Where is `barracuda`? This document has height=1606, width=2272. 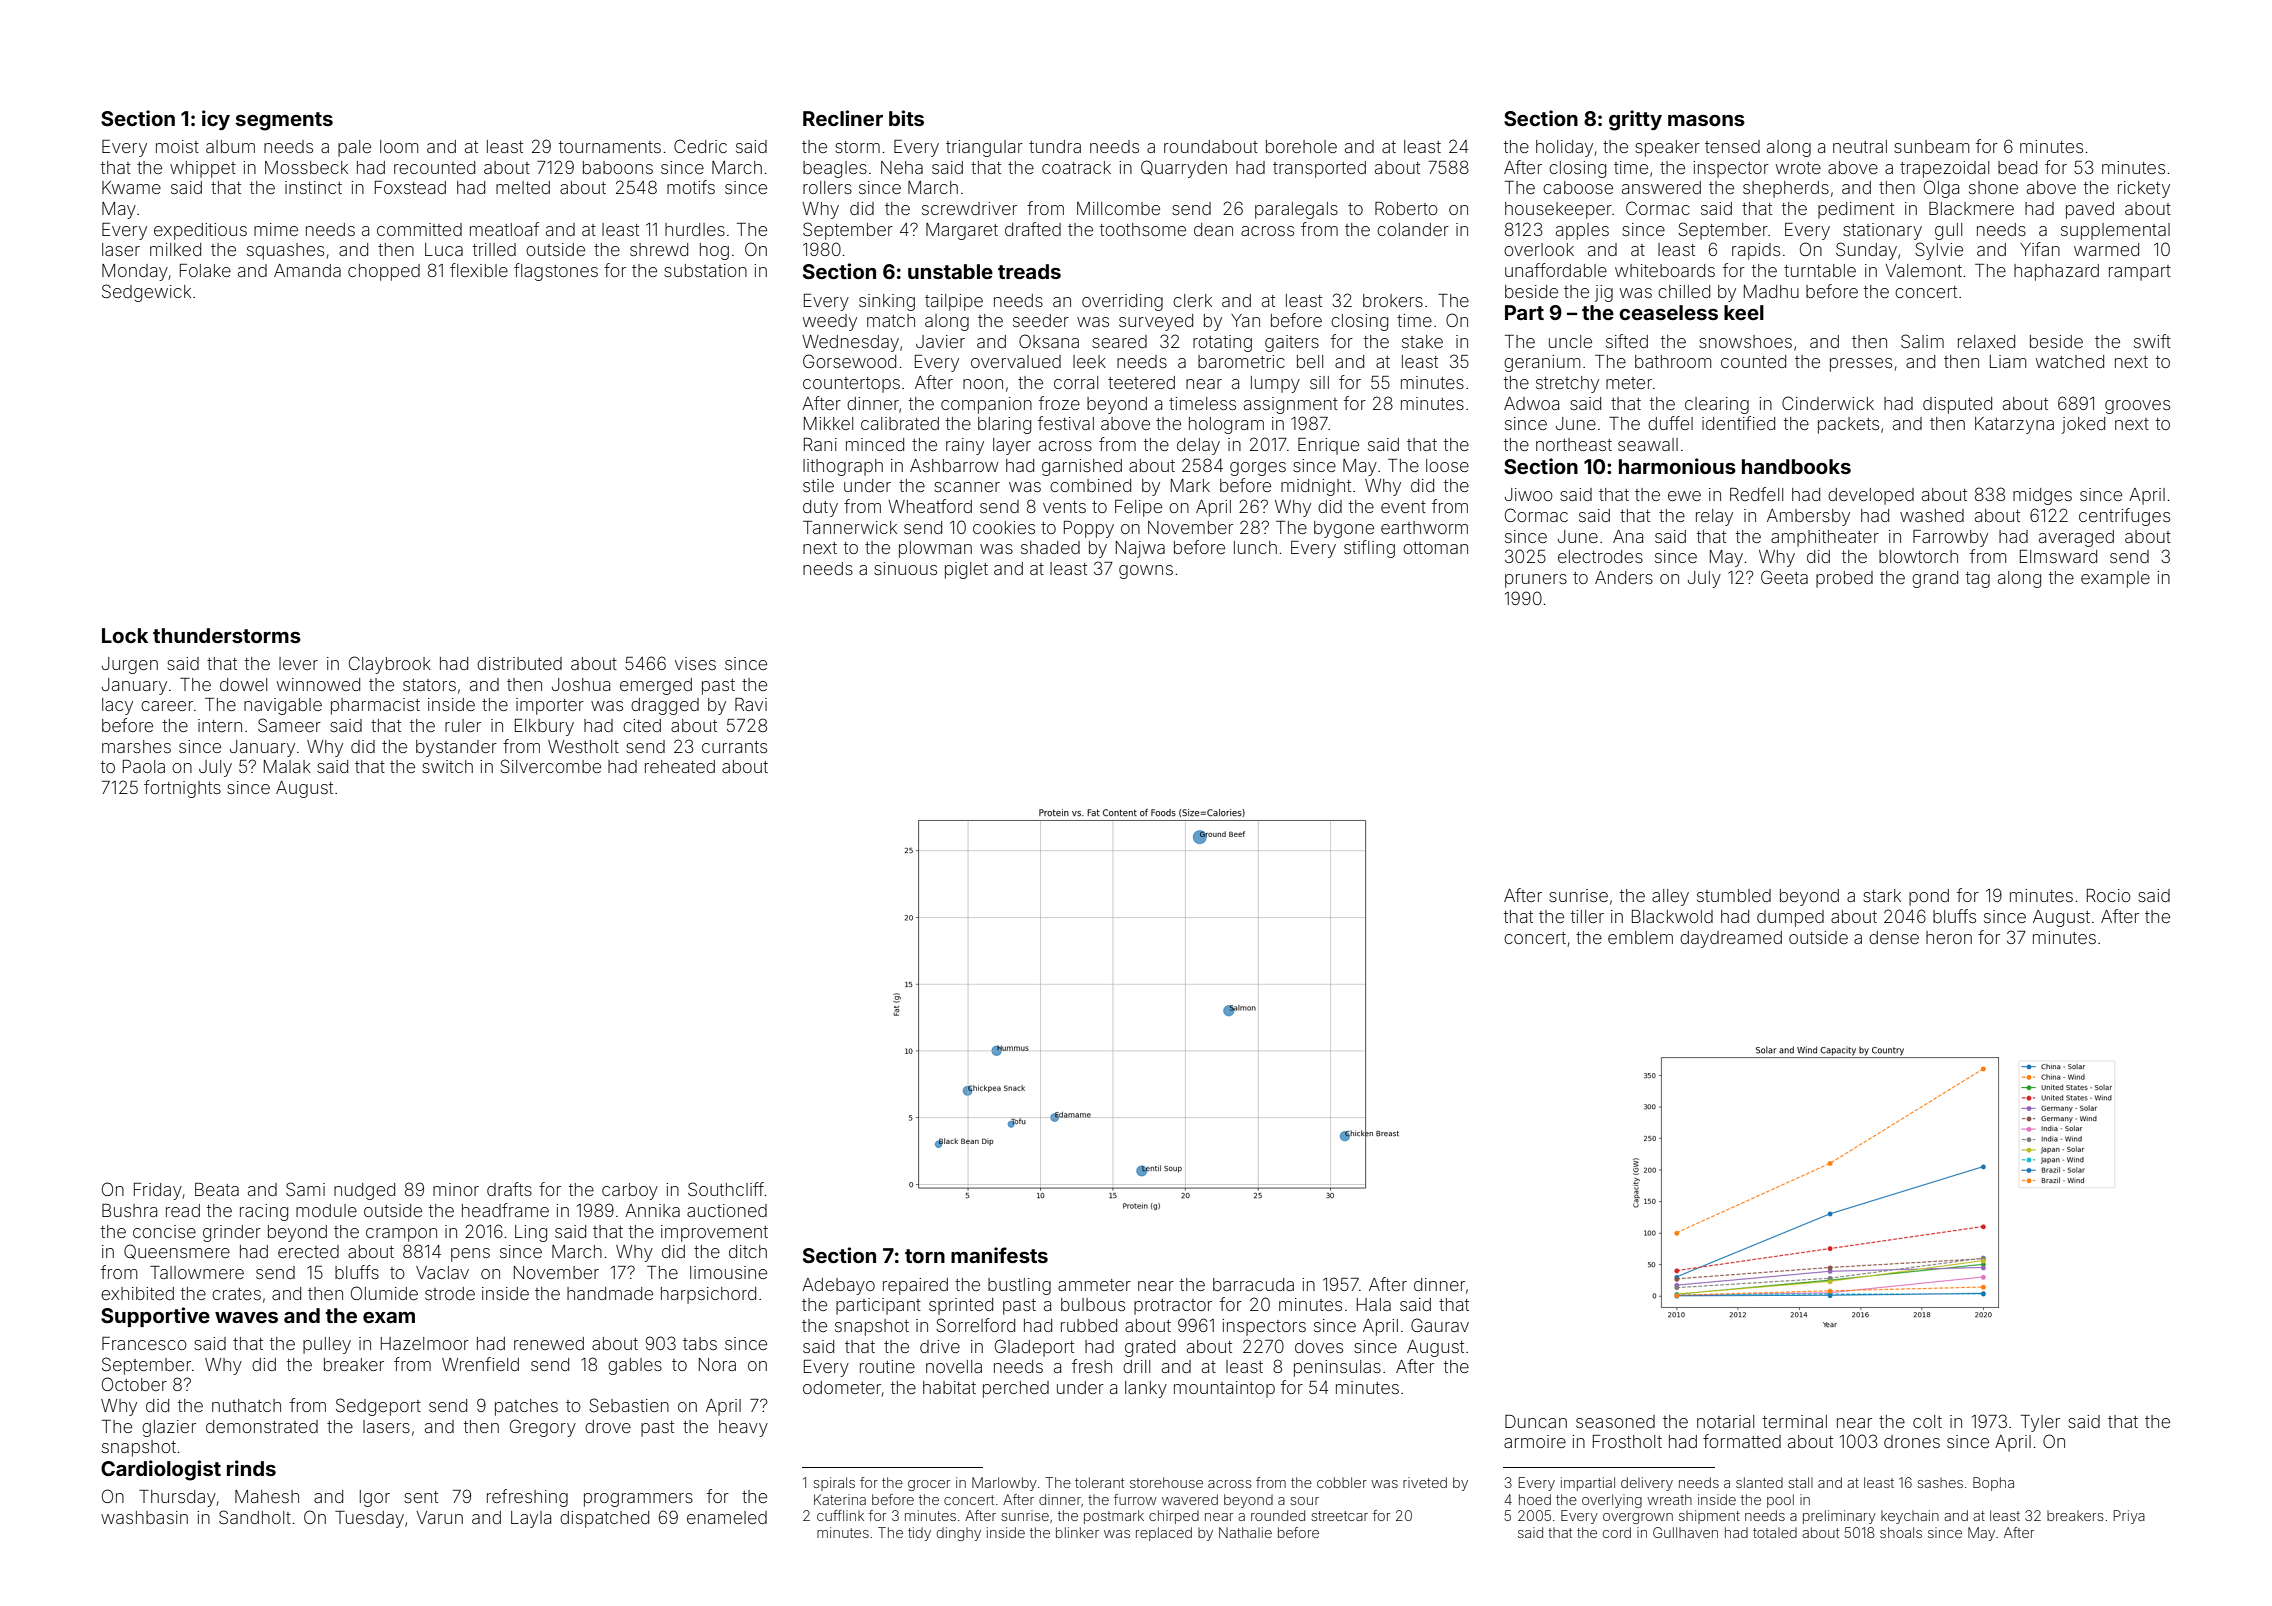
barracuda is located at coordinates (1253, 1284).
